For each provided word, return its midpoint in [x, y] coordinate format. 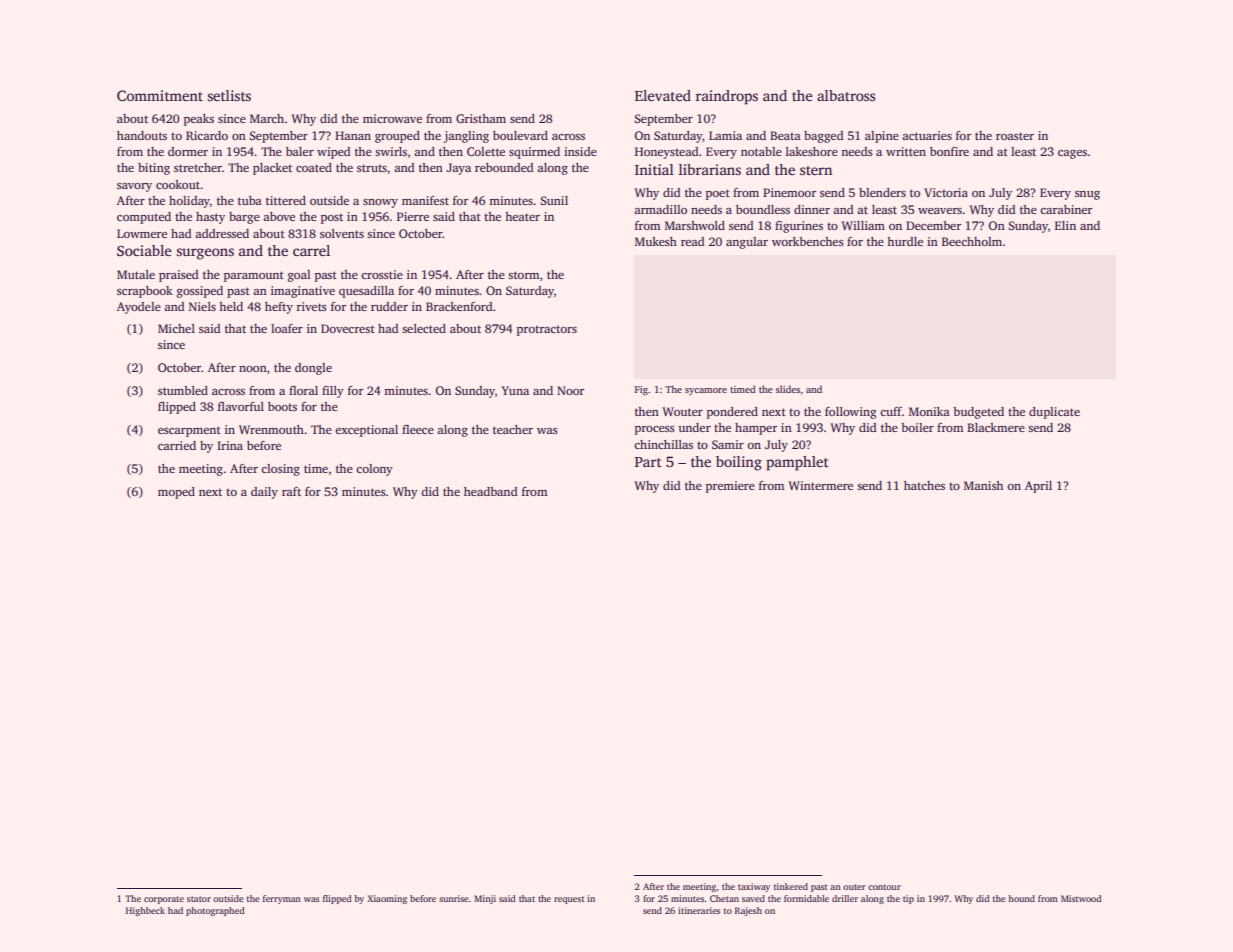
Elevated [663, 95]
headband [491, 491]
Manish [983, 485]
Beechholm [972, 241]
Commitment [160, 95]
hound [1022, 898]
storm [523, 275]
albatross [846, 95]
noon [253, 369]
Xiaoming [387, 899]
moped [176, 493]
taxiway [754, 887]
